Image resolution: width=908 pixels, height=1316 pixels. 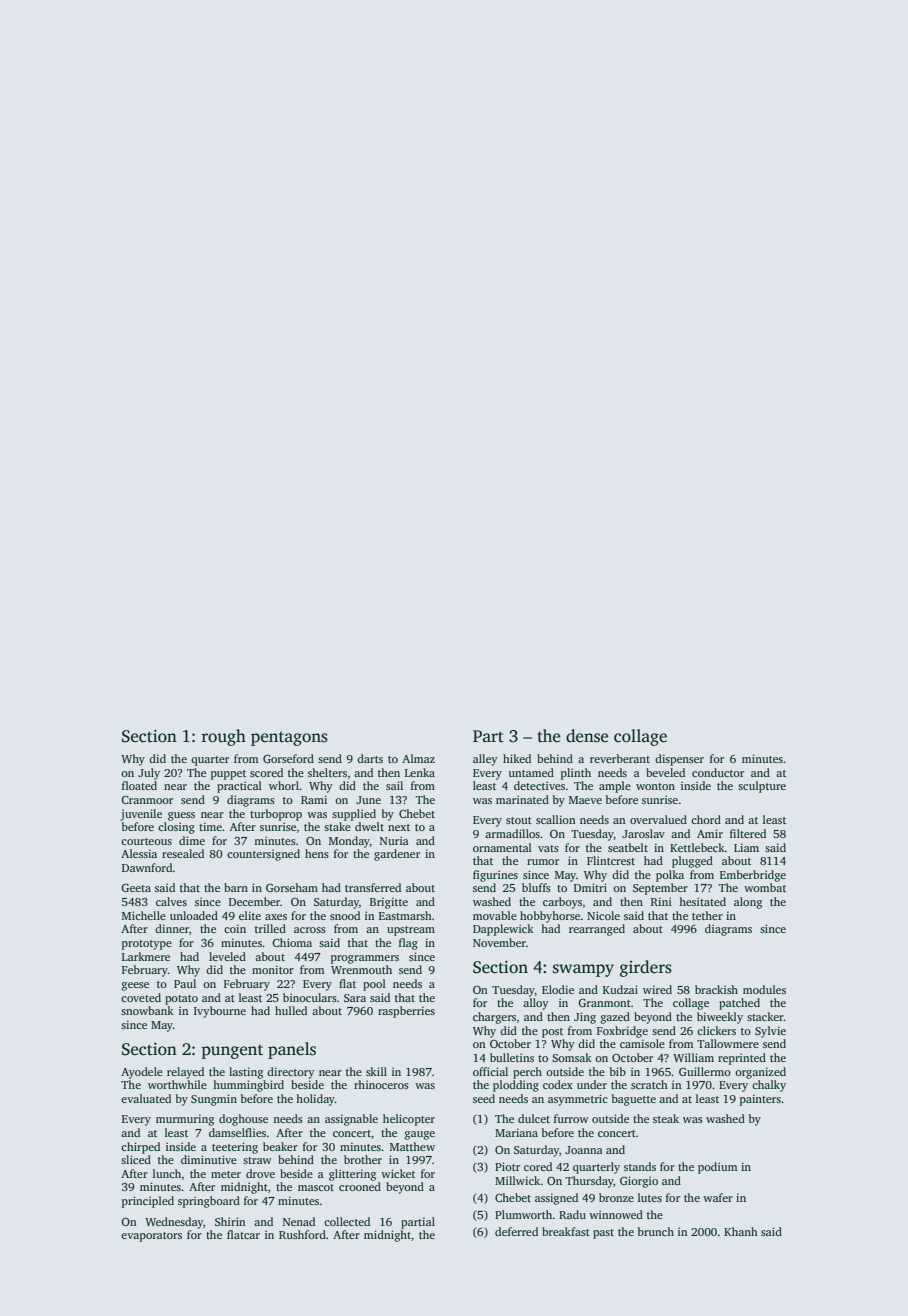 I want to click on Ayodele, so click(x=142, y=1073).
